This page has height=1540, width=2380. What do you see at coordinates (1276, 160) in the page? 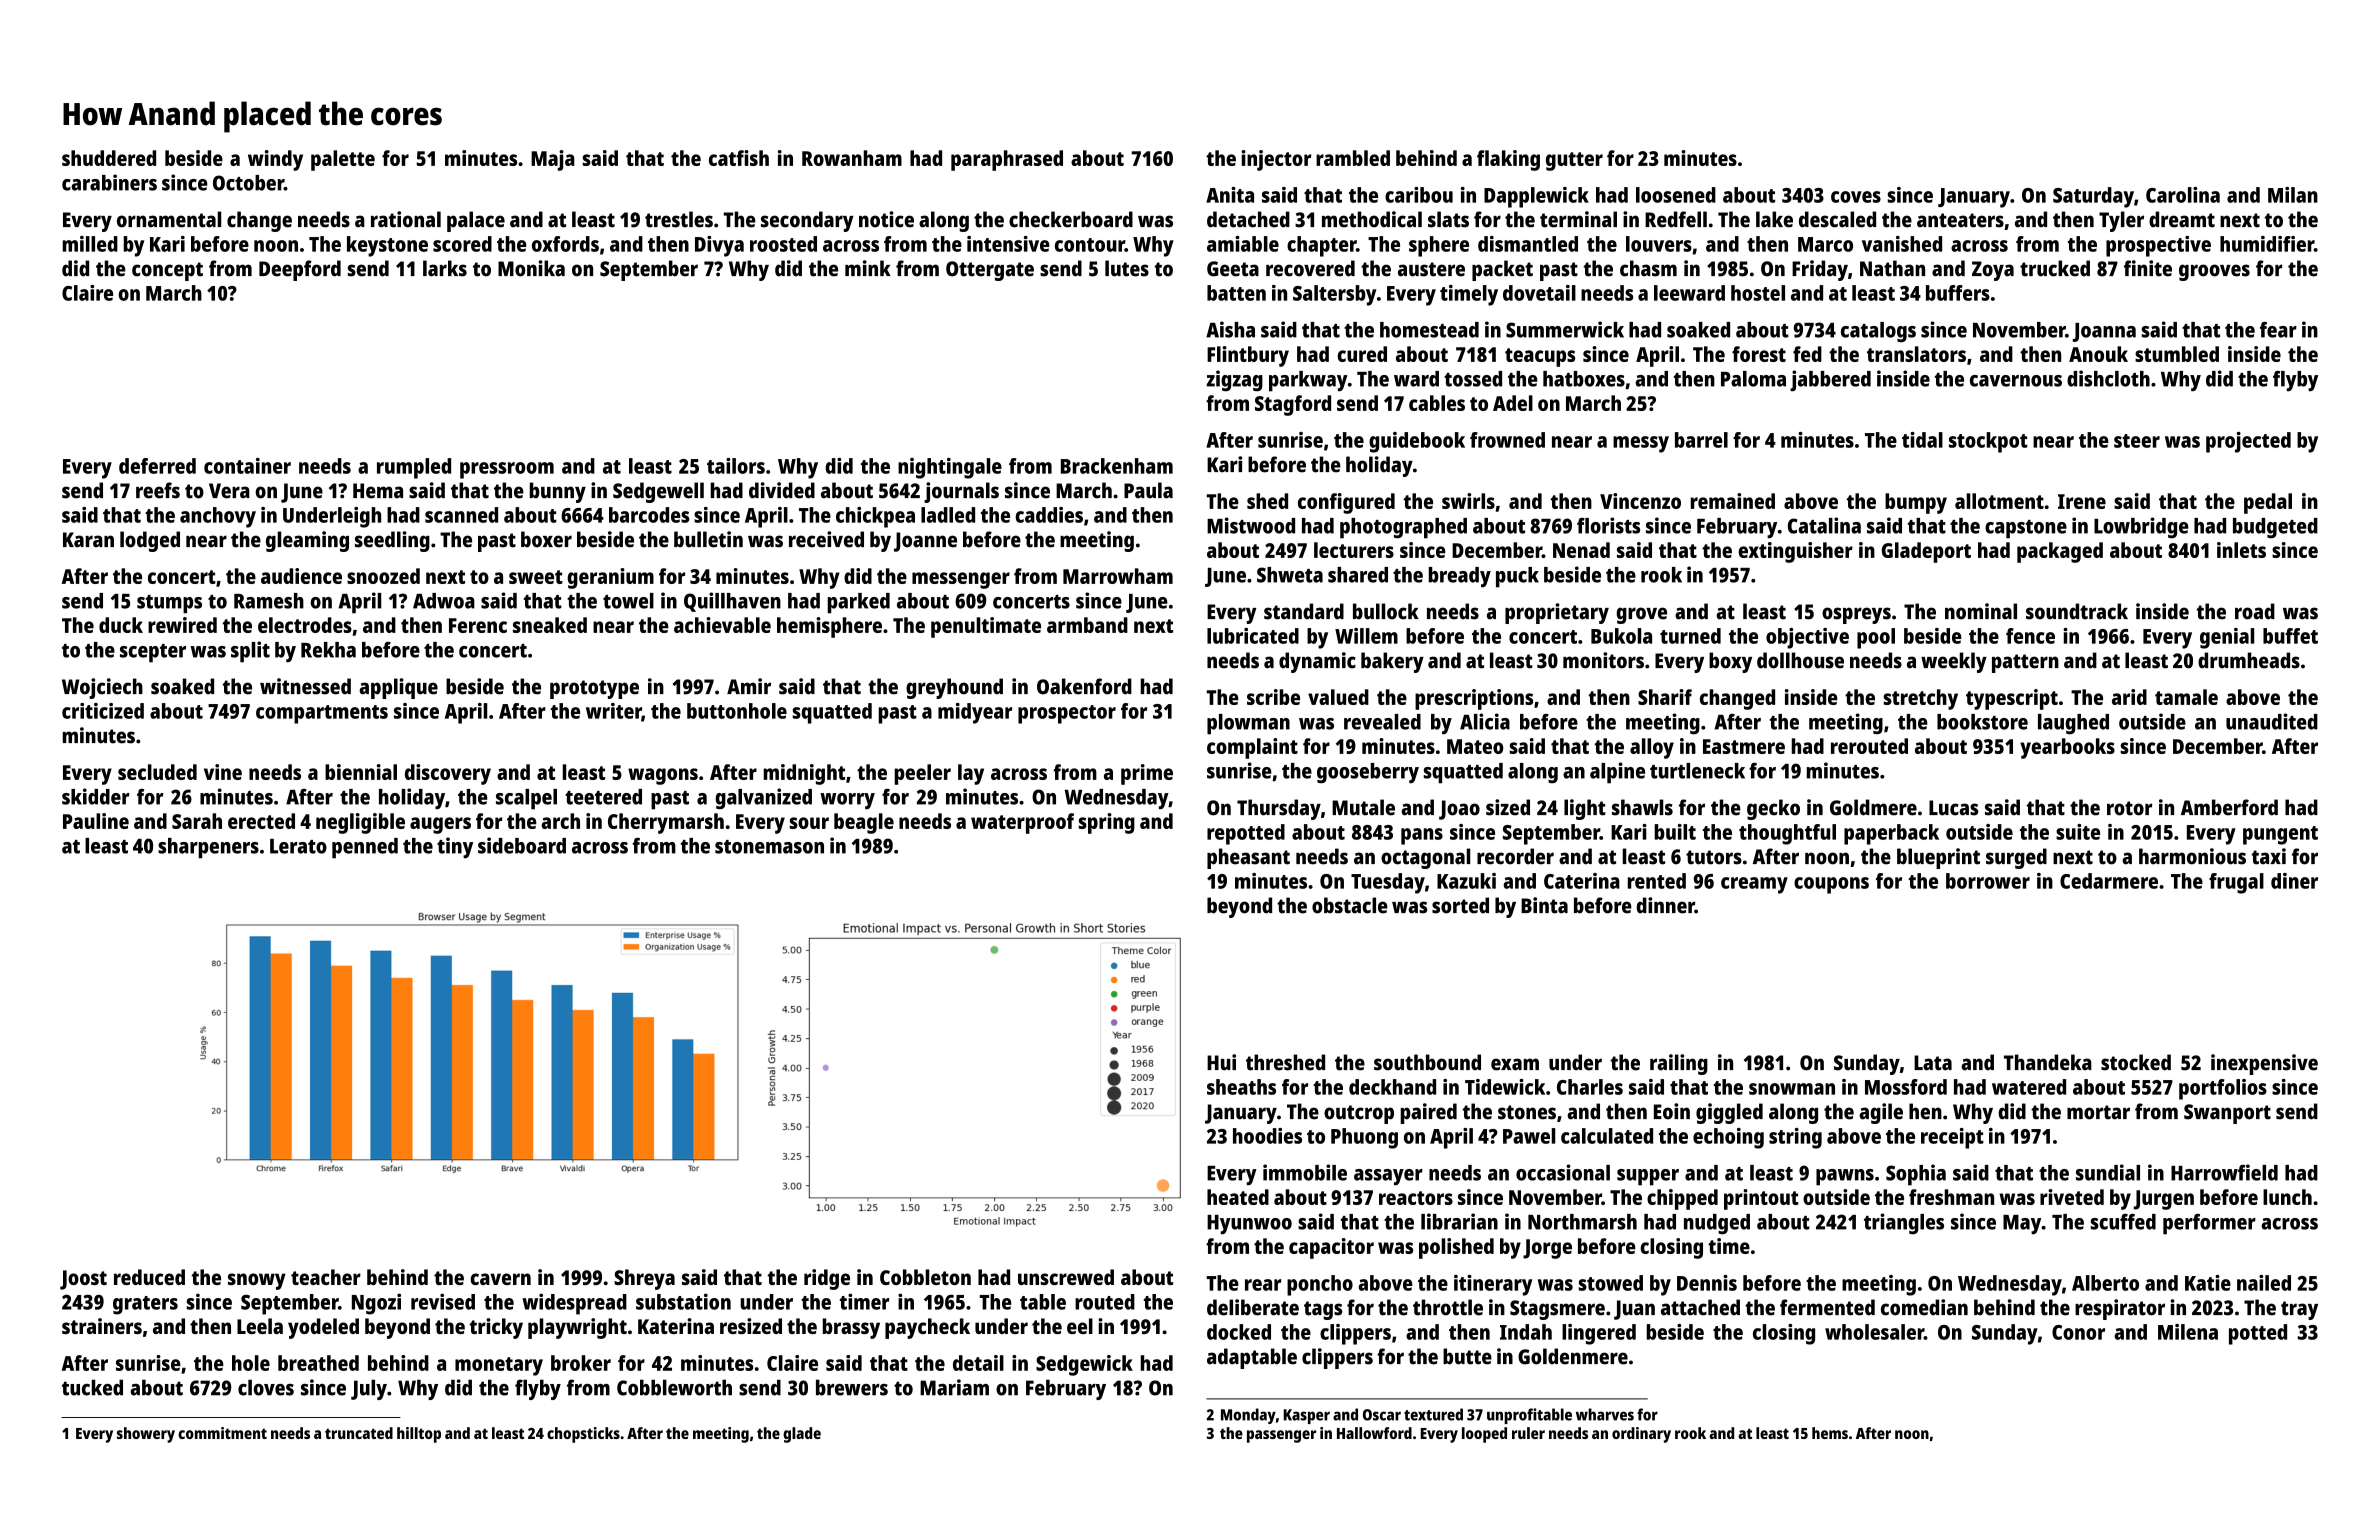
I see `injector` at bounding box center [1276, 160].
